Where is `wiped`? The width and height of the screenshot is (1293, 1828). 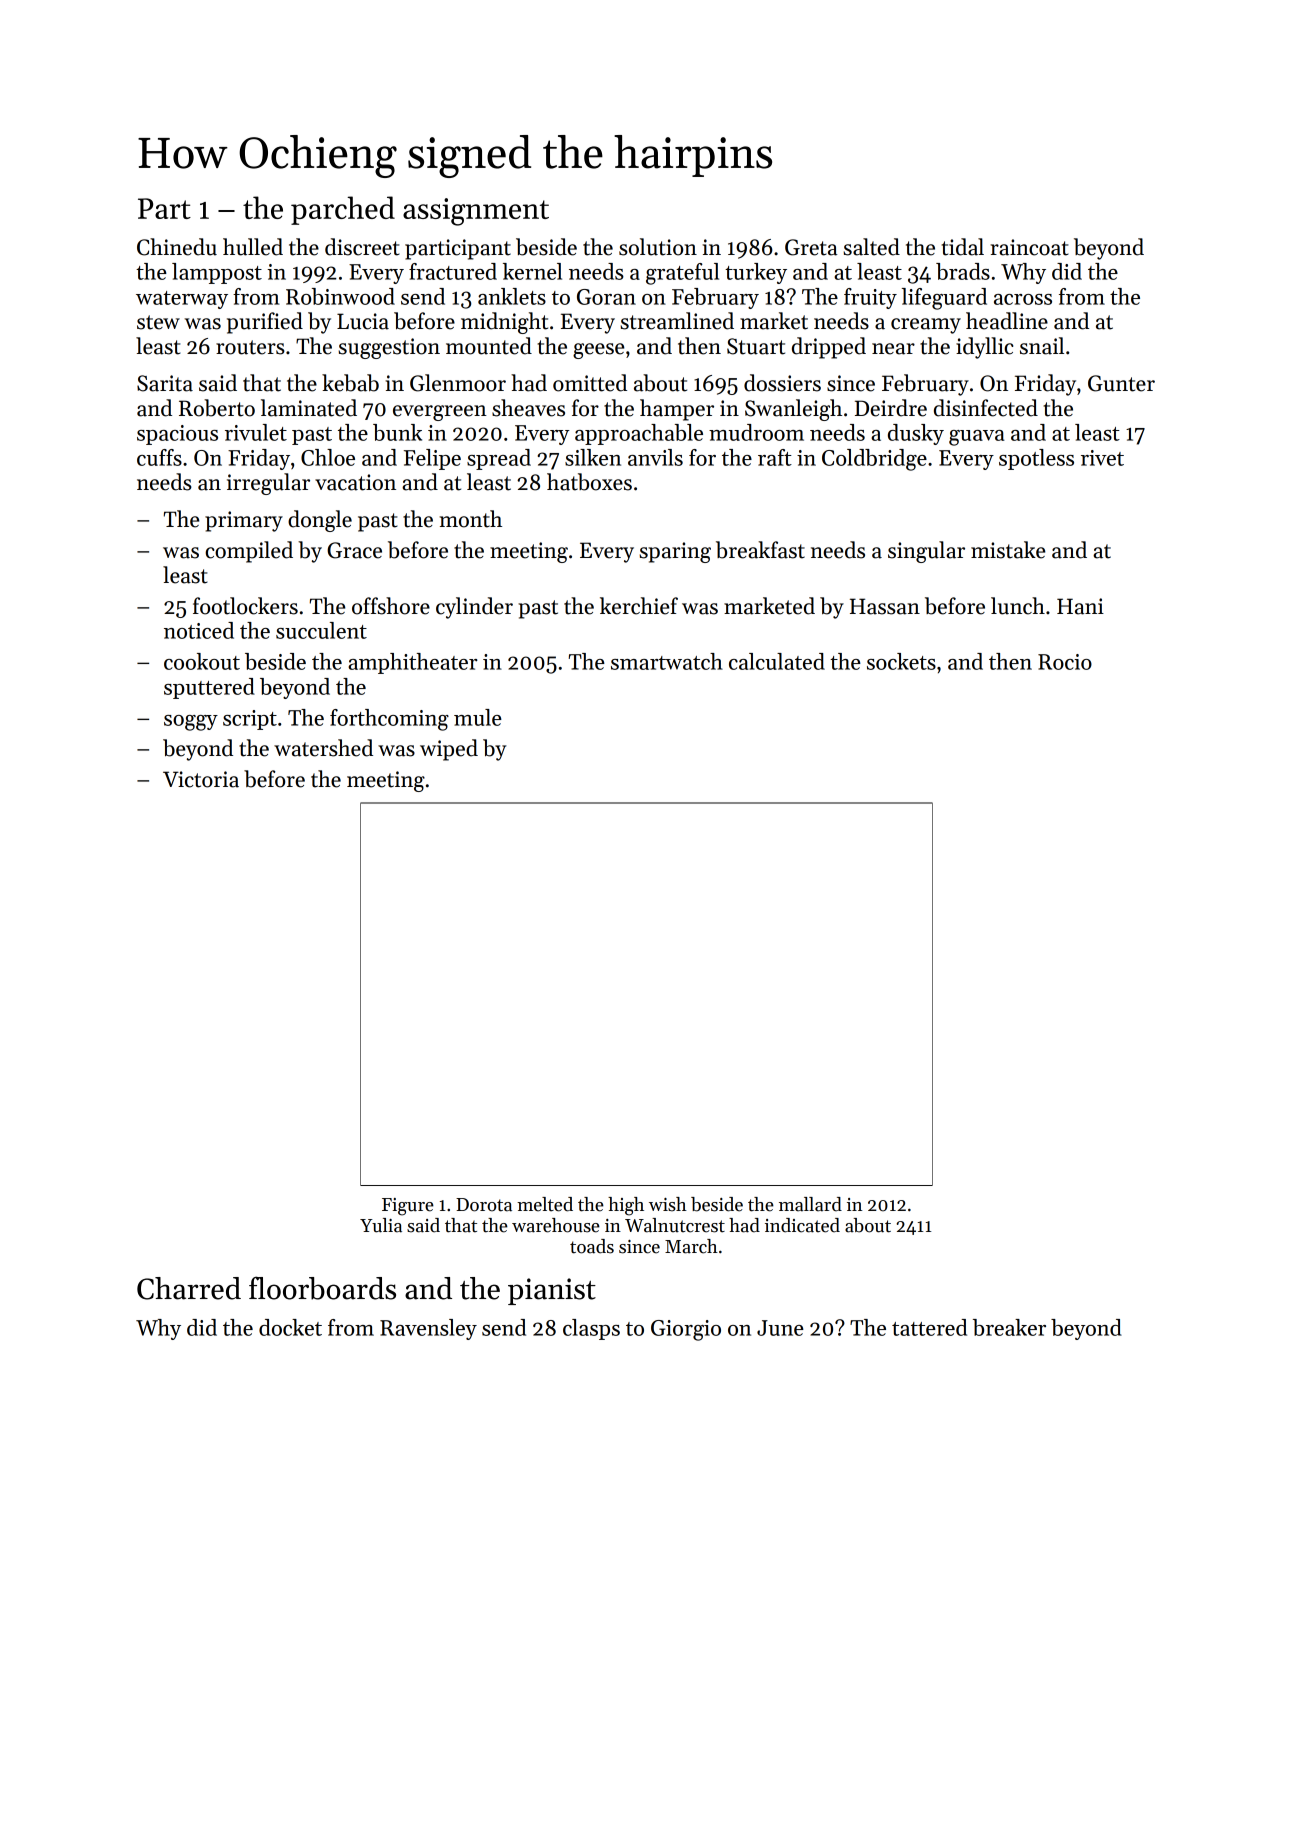 wiped is located at coordinates (449, 750).
